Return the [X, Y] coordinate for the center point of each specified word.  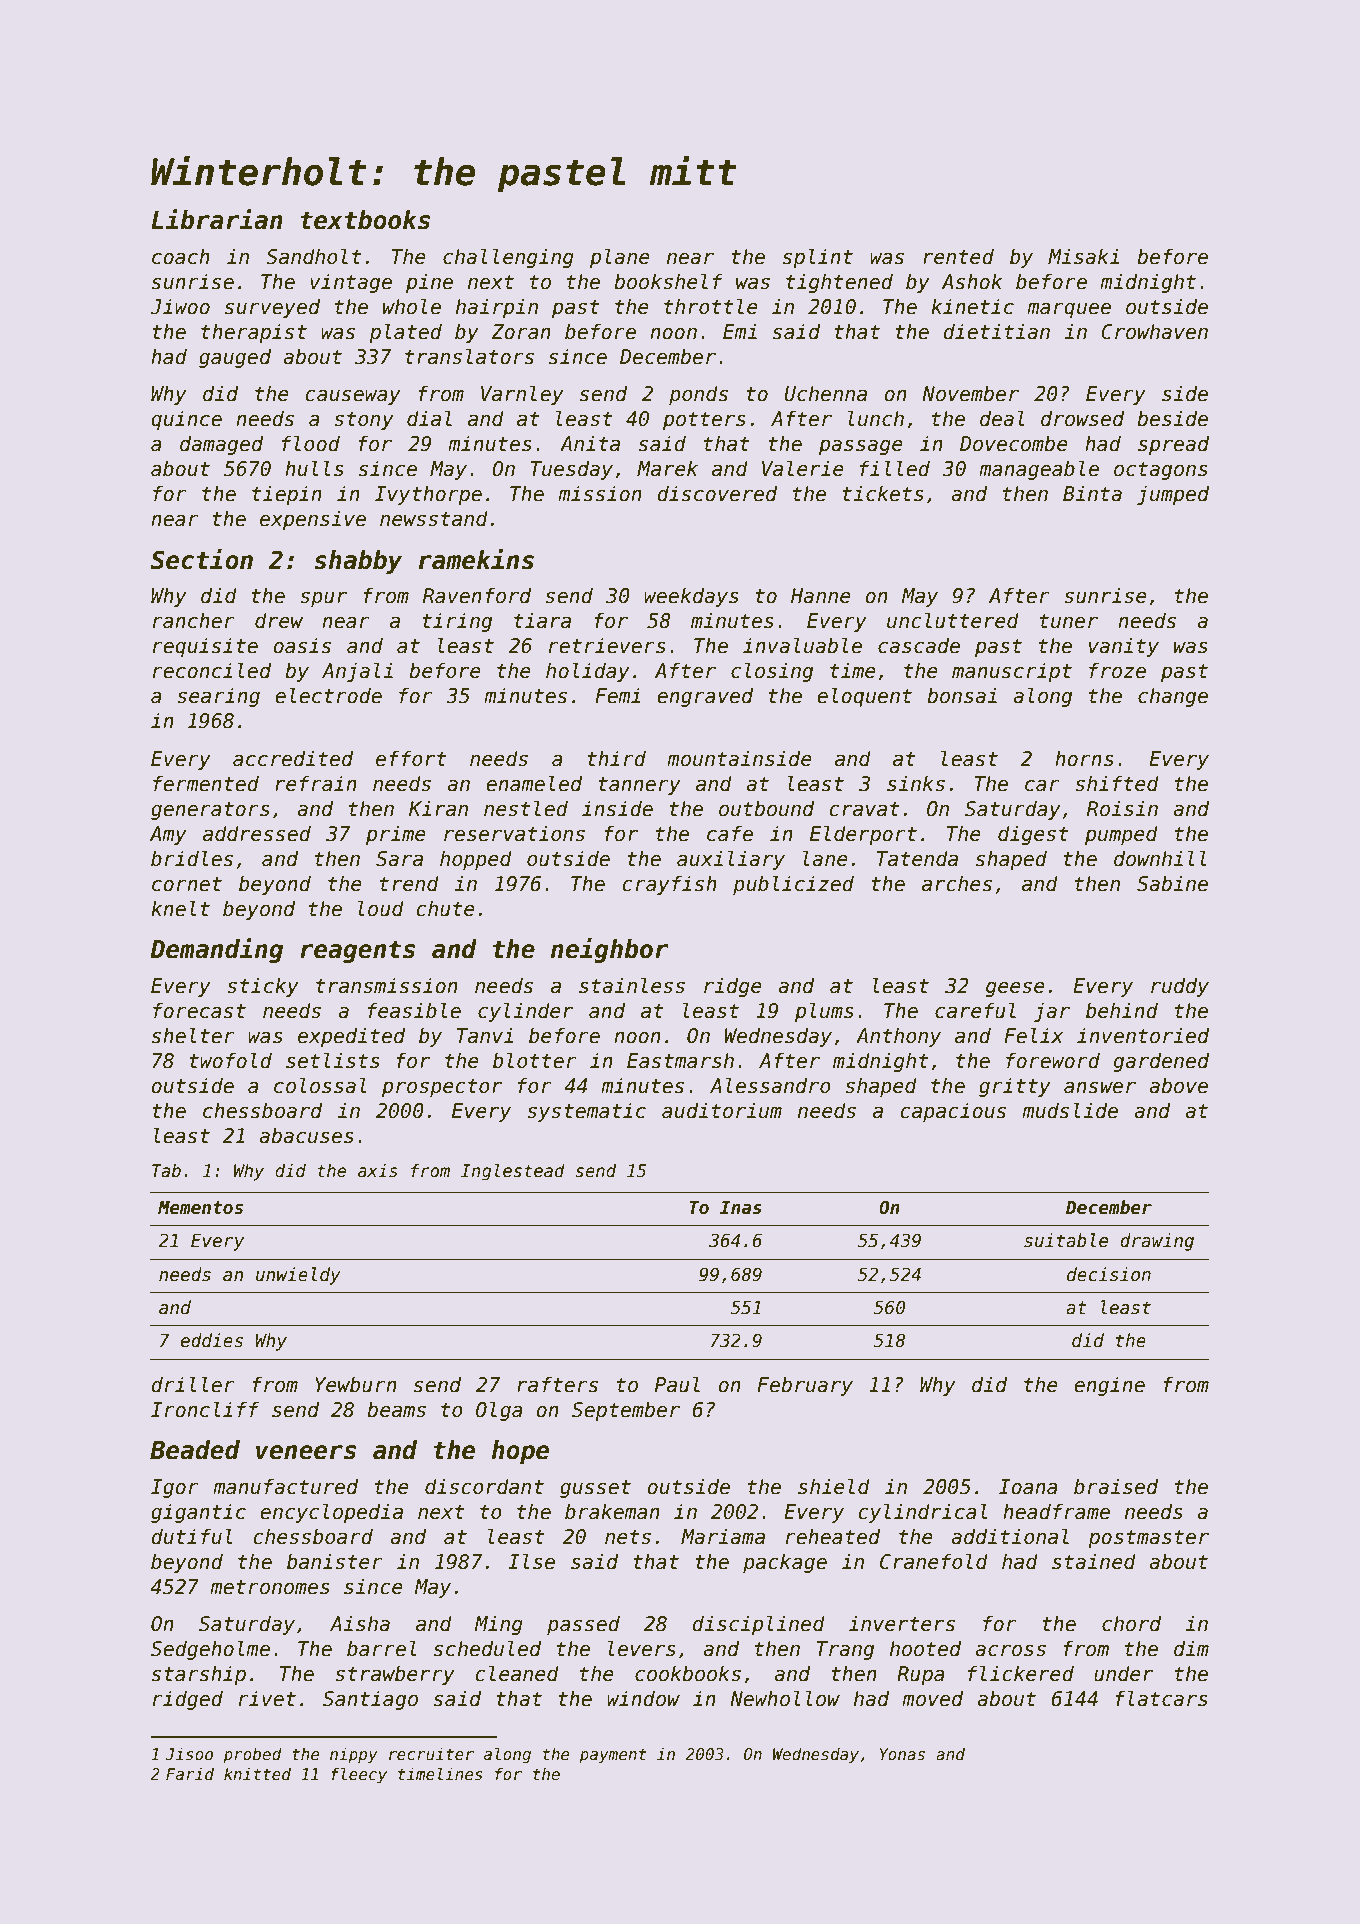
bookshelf [668, 281]
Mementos [200, 1208]
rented [958, 256]
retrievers [607, 645]
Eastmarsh [680, 1060]
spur [323, 599]
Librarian [217, 219]
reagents [357, 951]
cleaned [517, 1673]
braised [1116, 1486]
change [1173, 697]
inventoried [1143, 1035]
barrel [382, 1648]
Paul [677, 1384]
